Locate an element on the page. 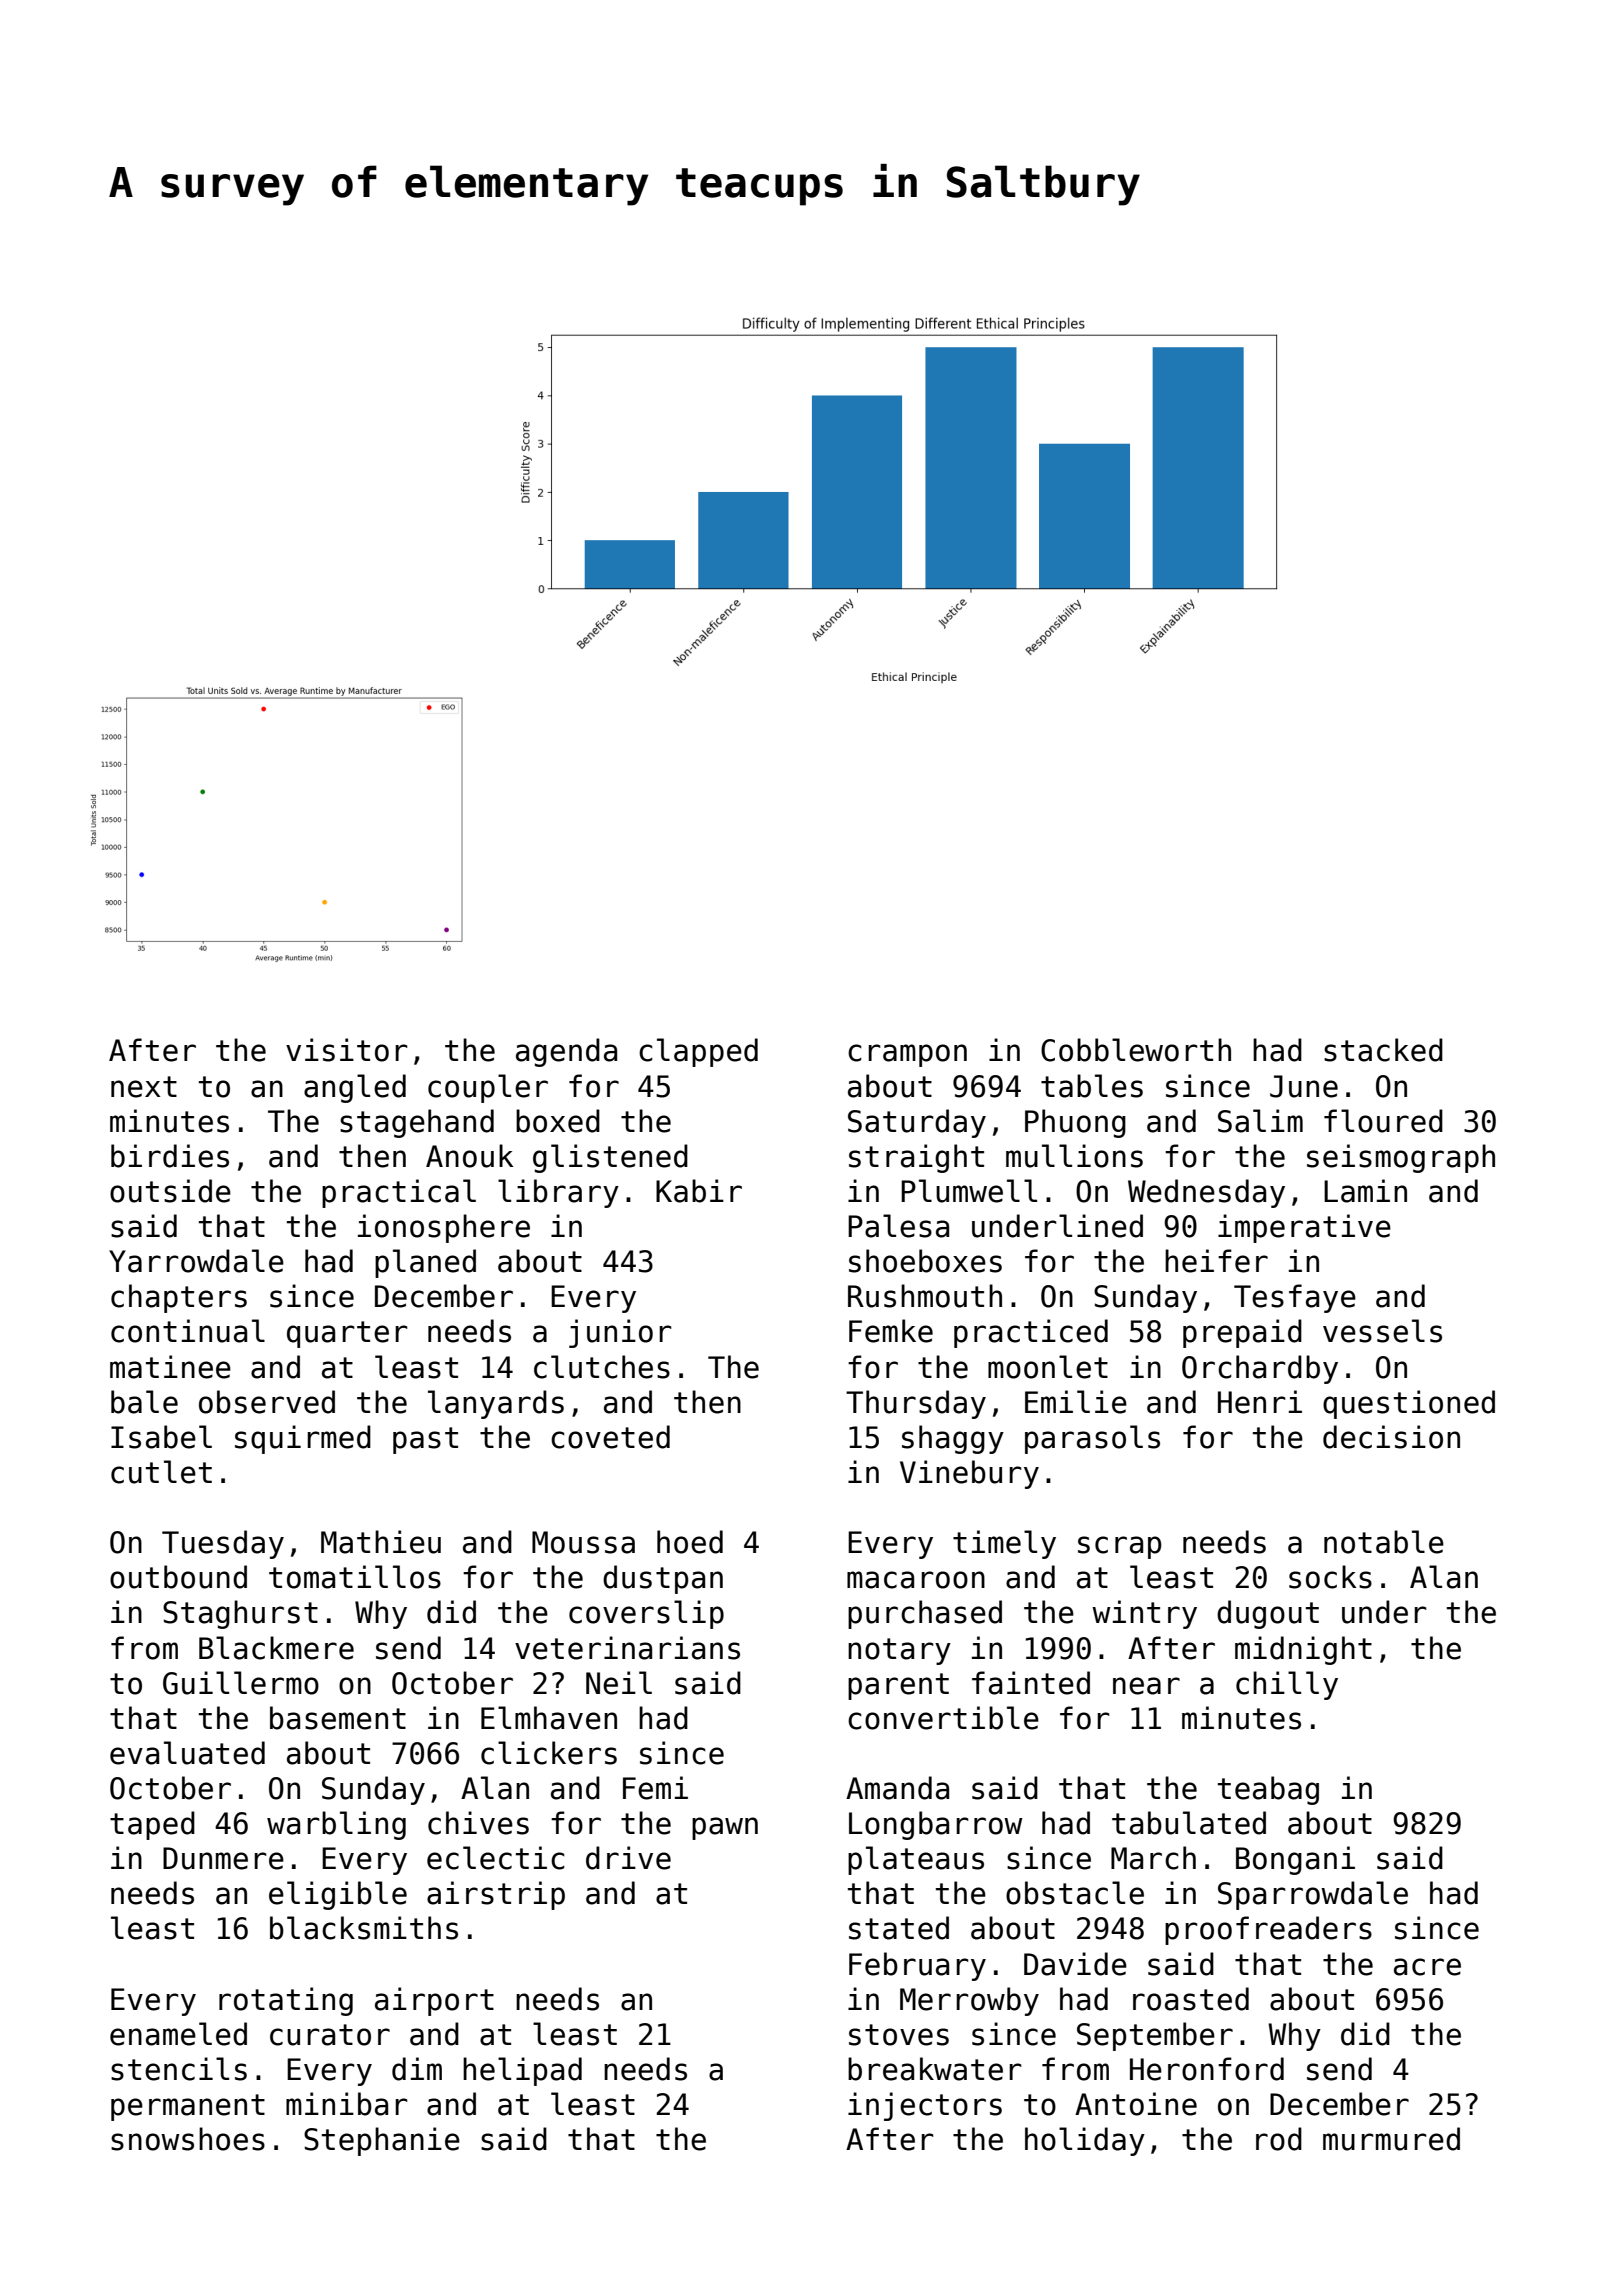 The image size is (1620, 2292). murmured is located at coordinates (1391, 2139).
